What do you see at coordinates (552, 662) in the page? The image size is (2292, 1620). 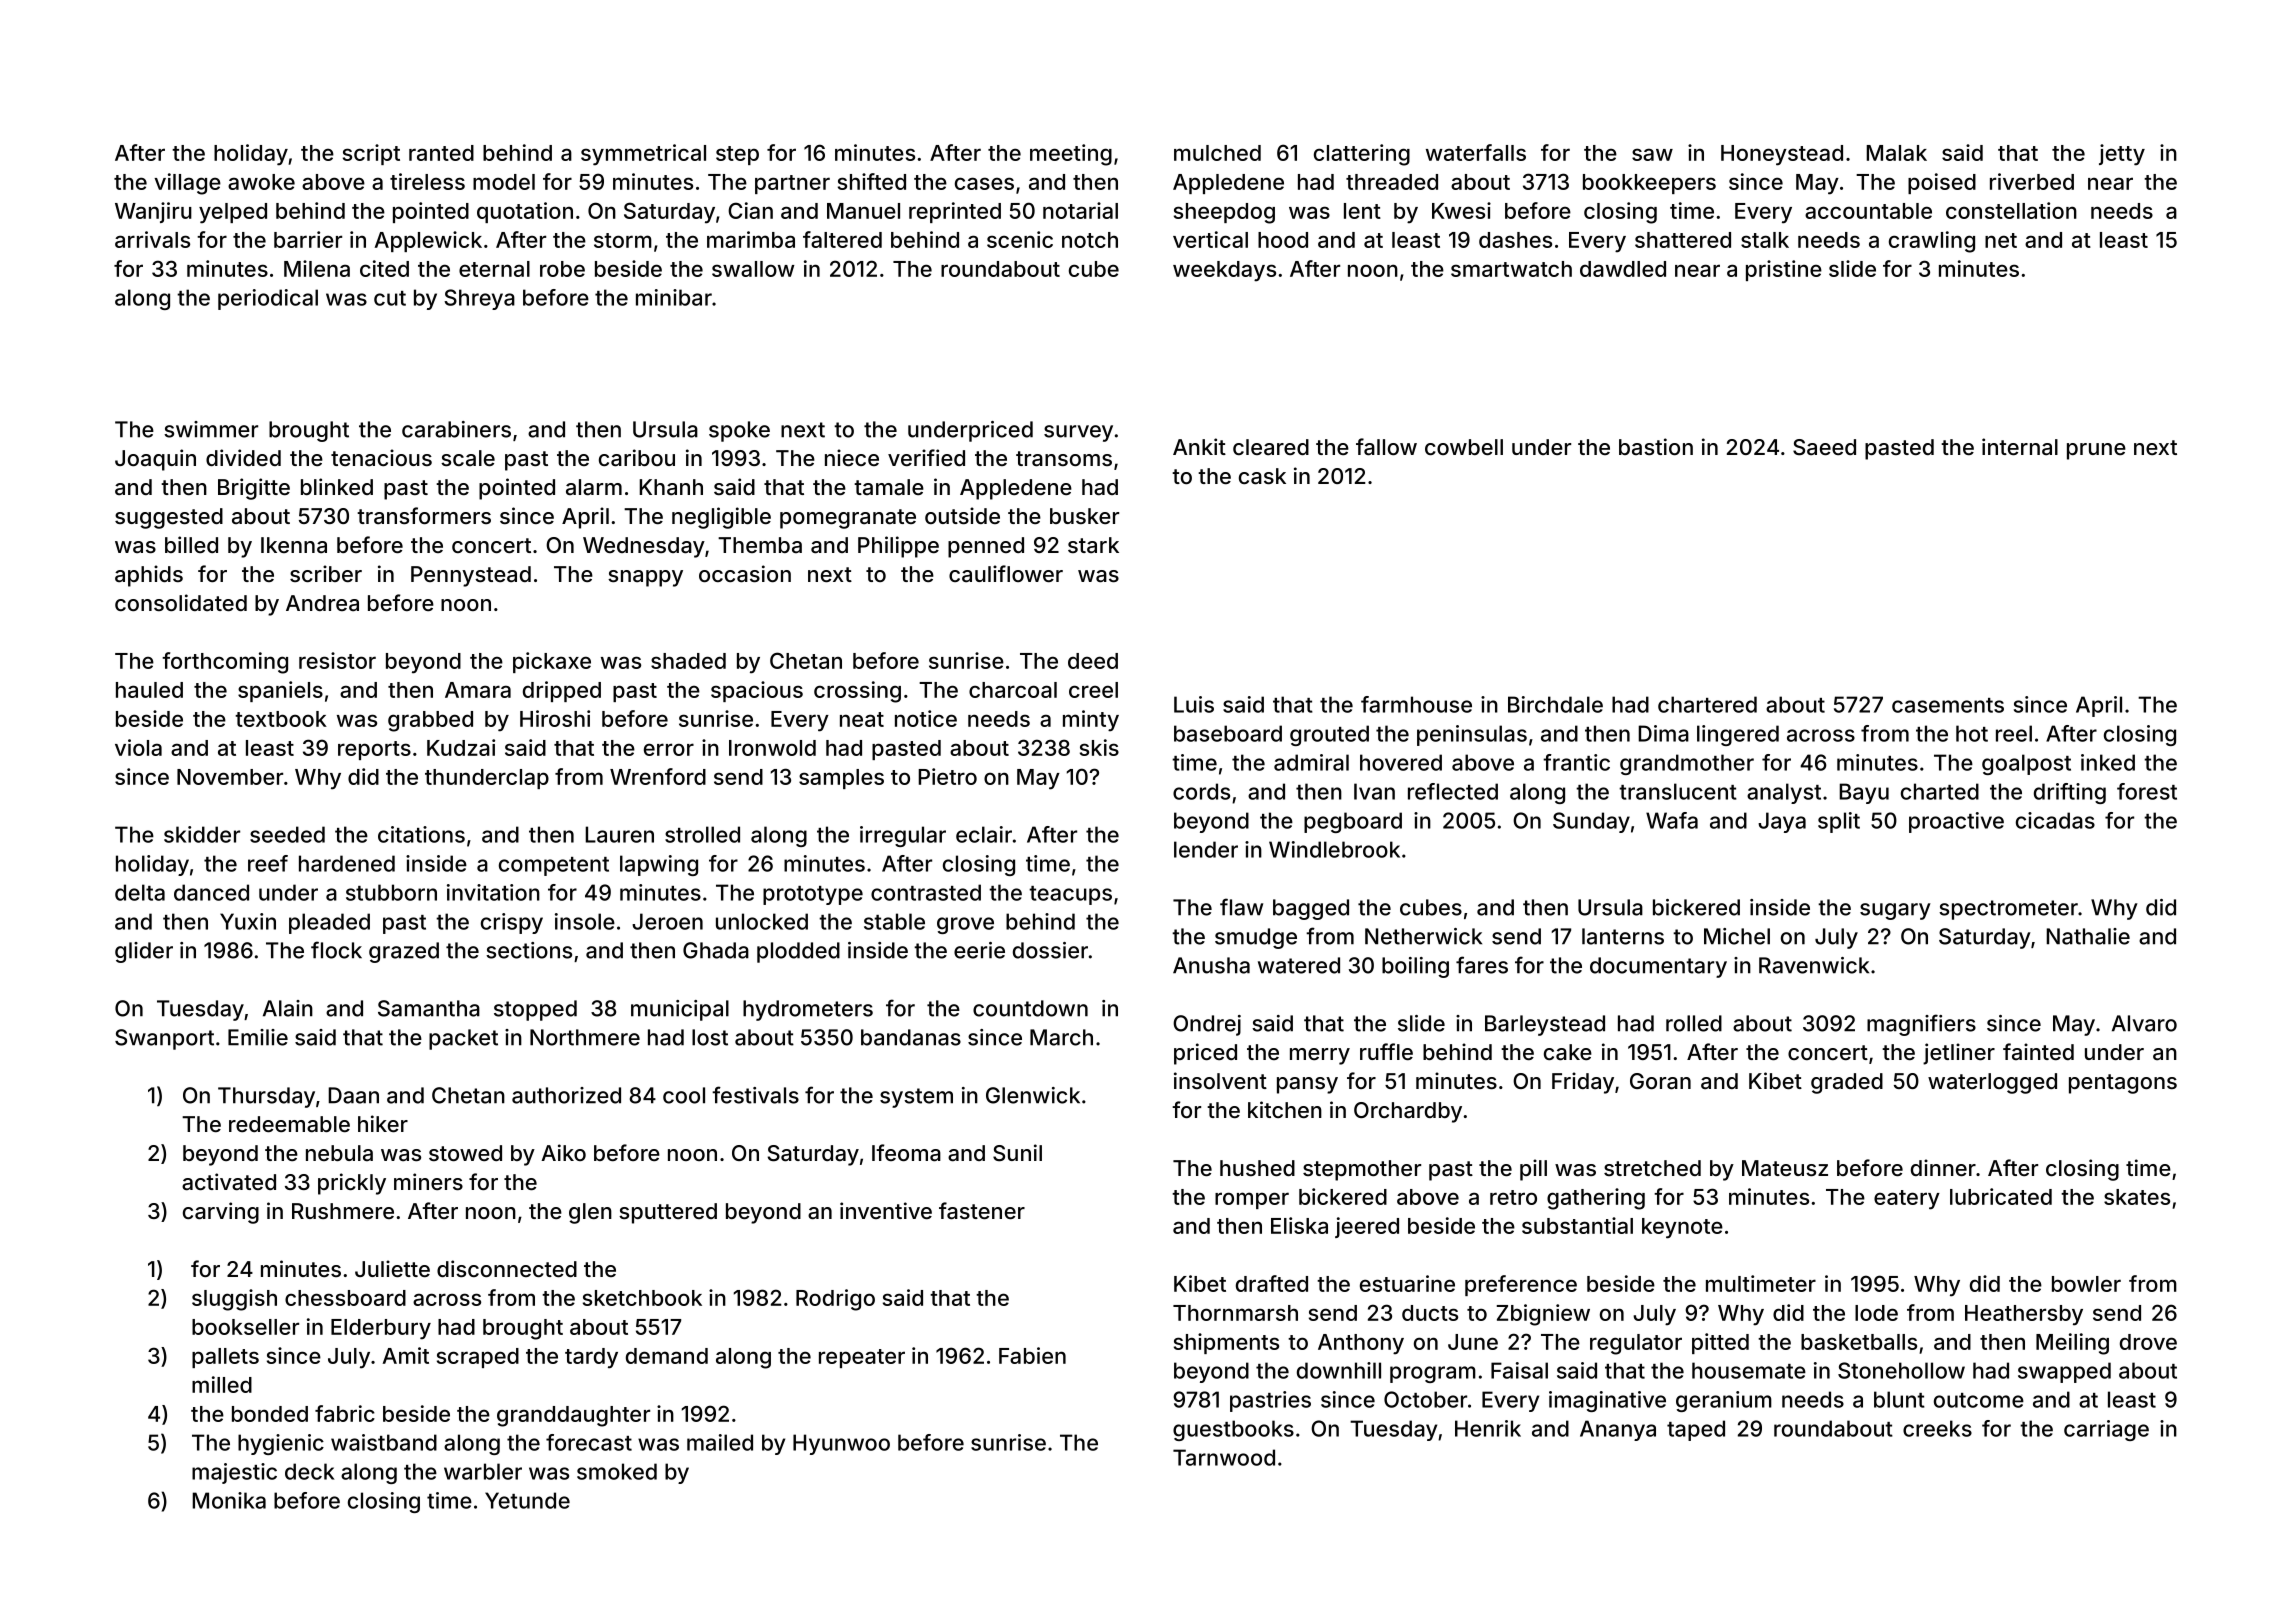 I see `pickaxe` at bounding box center [552, 662].
